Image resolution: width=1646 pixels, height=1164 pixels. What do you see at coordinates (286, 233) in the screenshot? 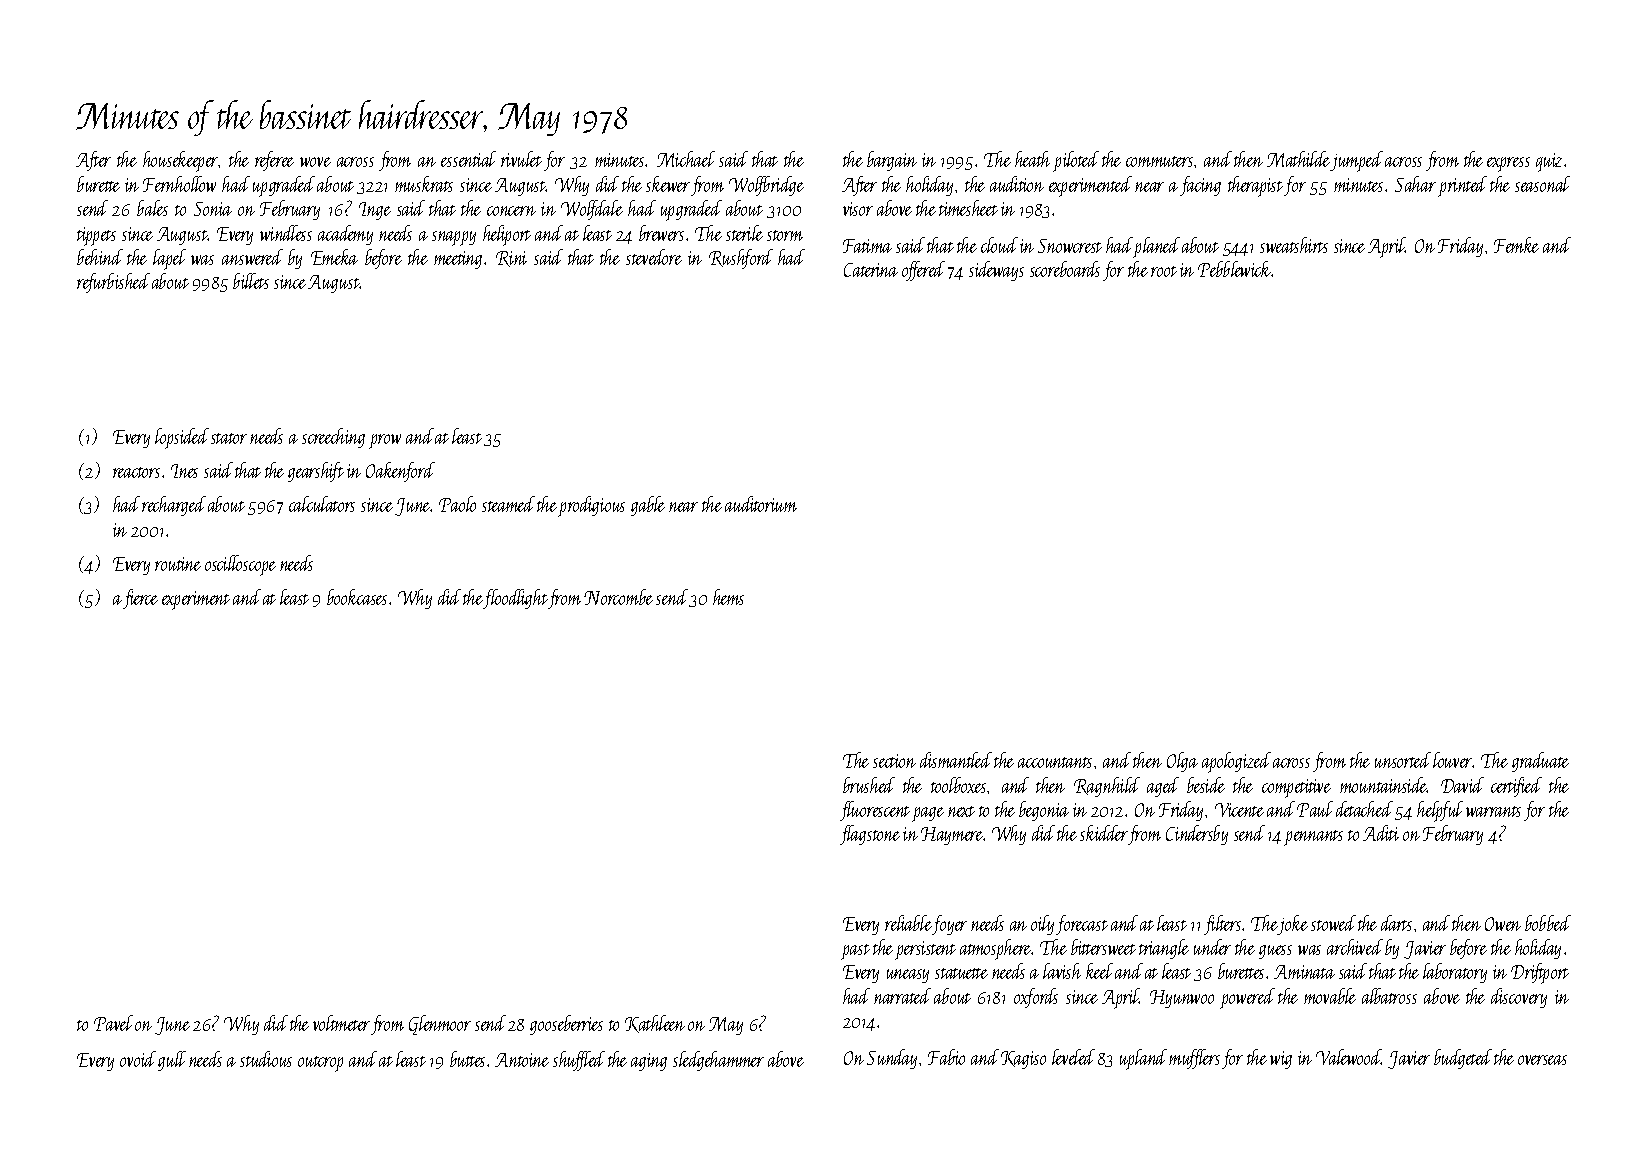
I see `windless` at bounding box center [286, 233].
